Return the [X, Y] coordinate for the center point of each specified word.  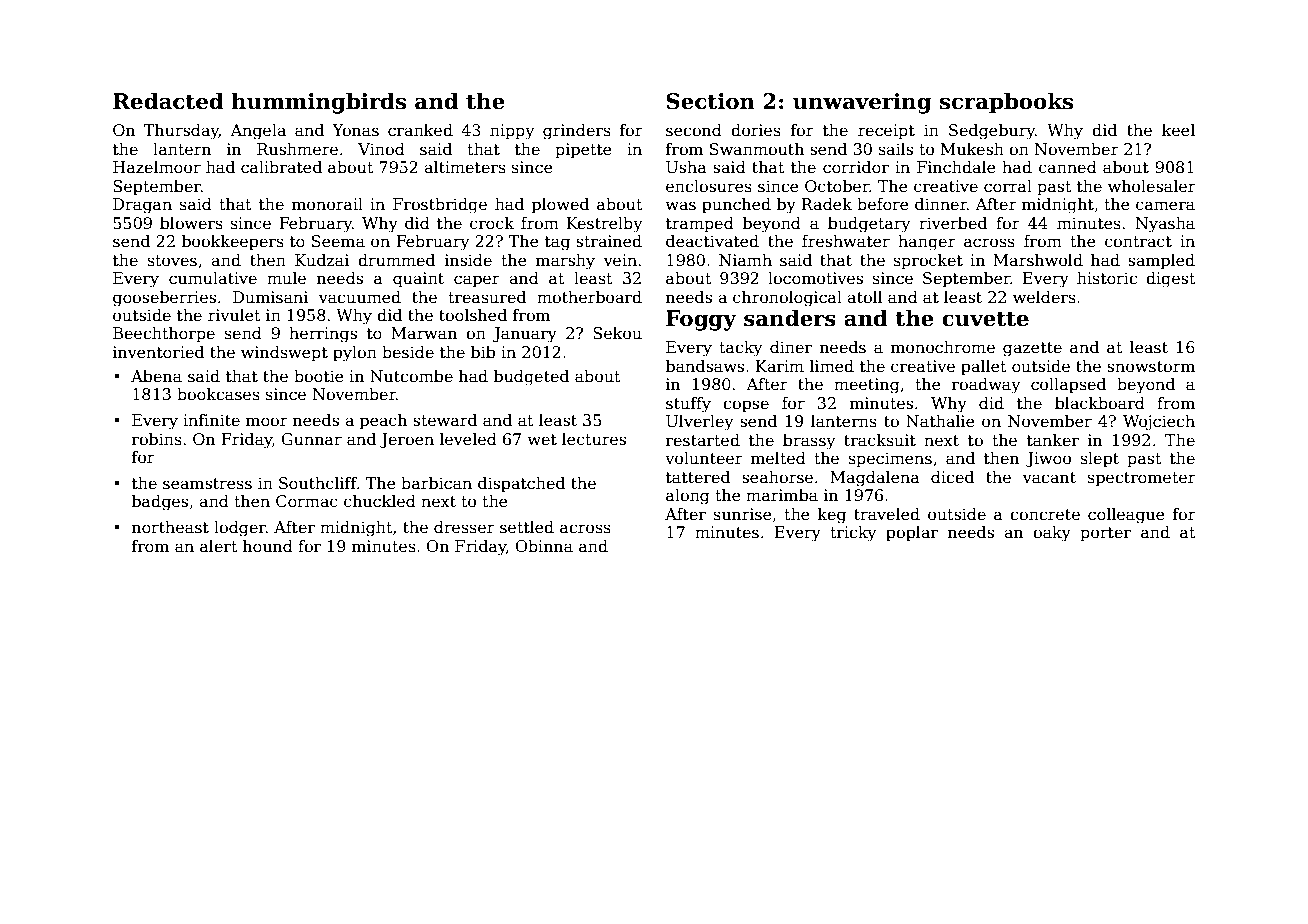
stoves [172, 261]
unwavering [862, 103]
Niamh [745, 260]
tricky [853, 534]
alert [219, 546]
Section [710, 101]
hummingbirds [318, 103]
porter [1105, 534]
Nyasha [1165, 225]
